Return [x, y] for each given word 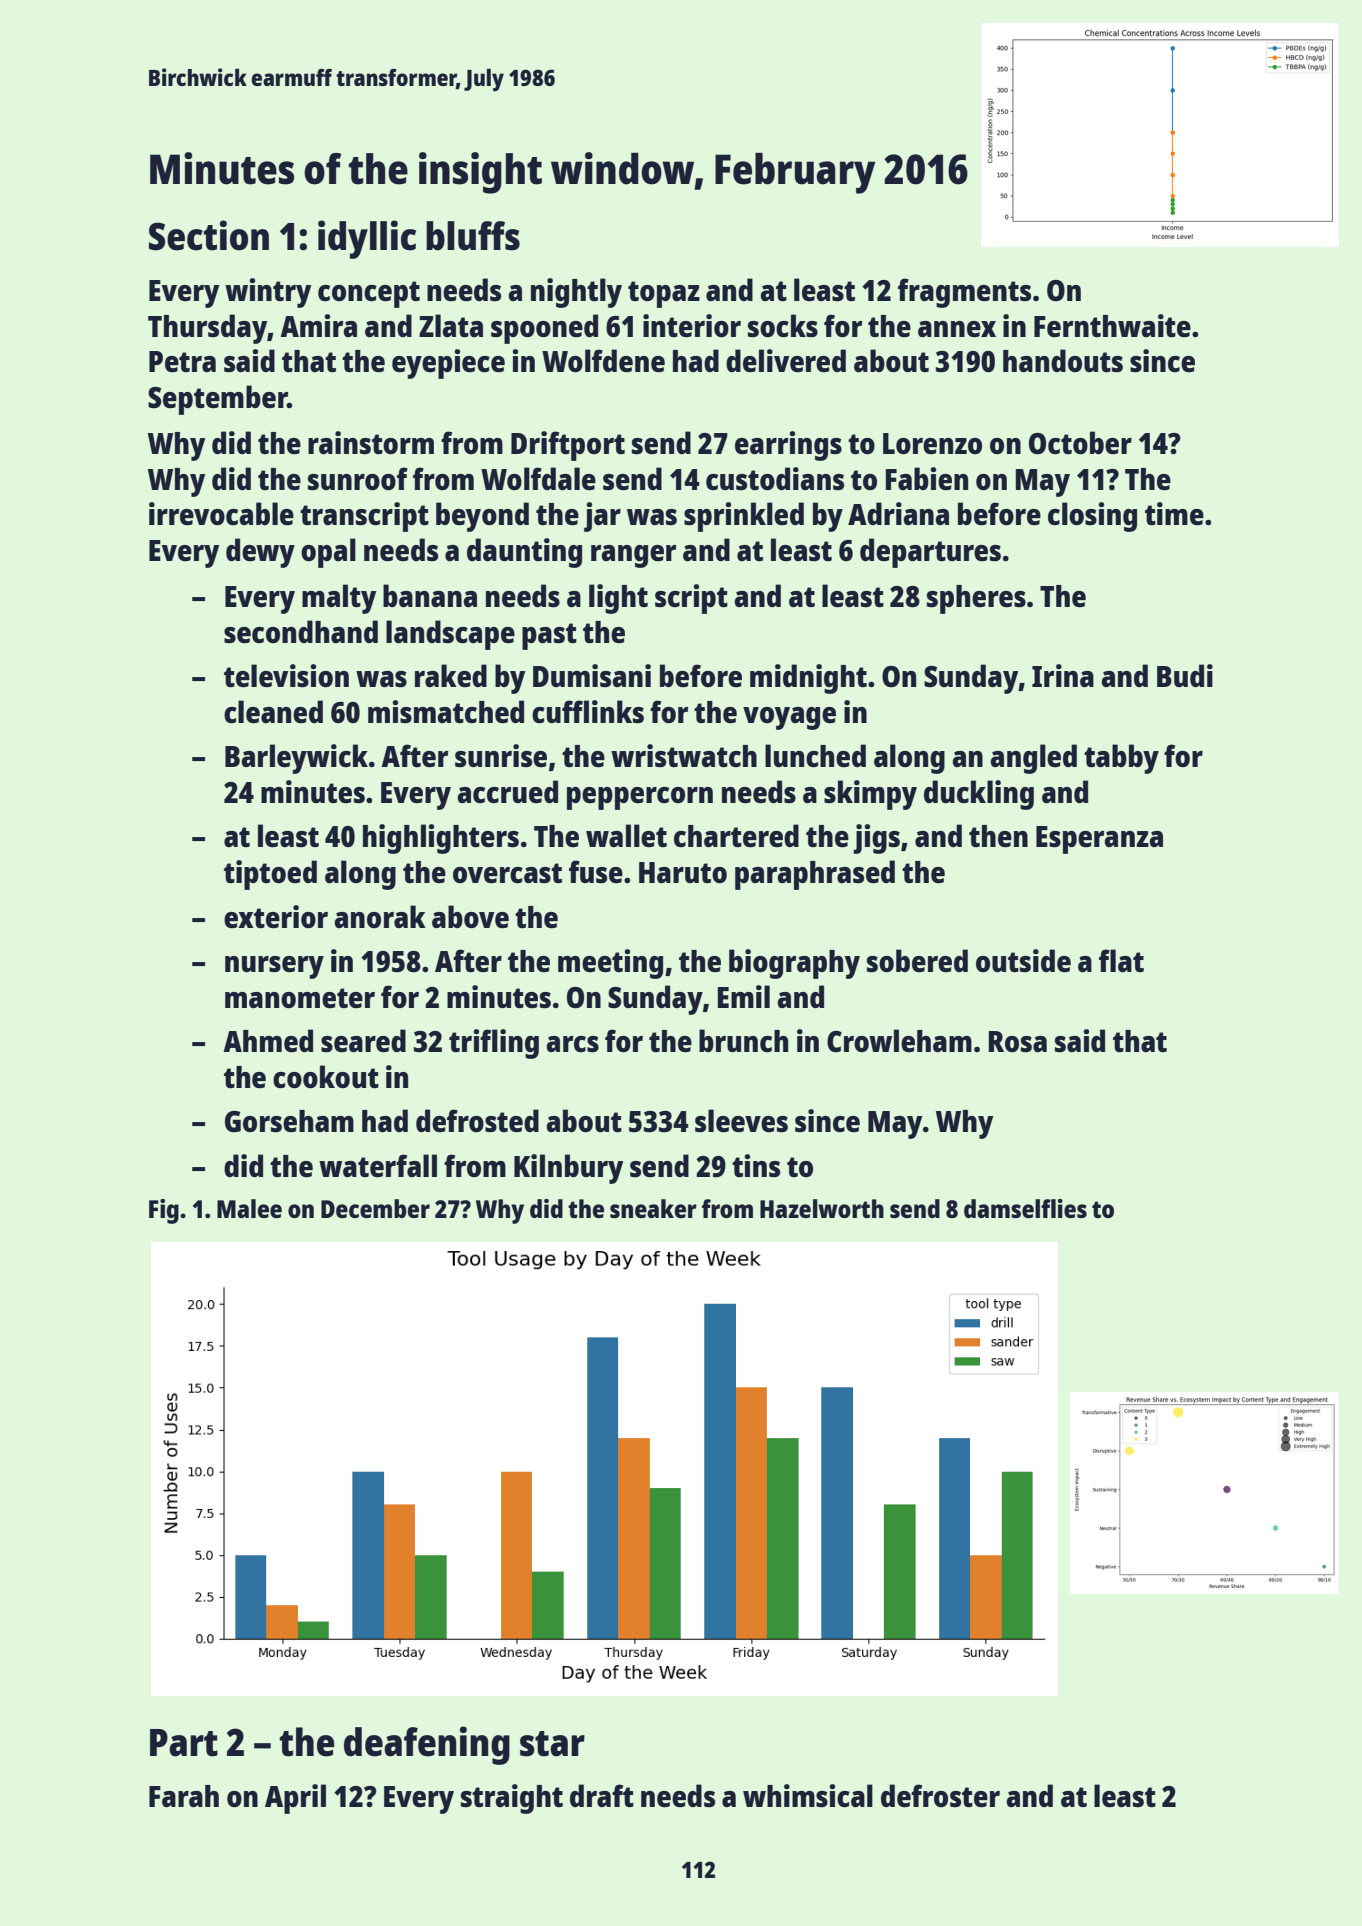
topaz [664, 294]
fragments [964, 293]
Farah [184, 1796]
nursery [274, 967]
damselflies [1025, 1208]
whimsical [808, 1796]
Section [209, 235]
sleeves [741, 1121]
